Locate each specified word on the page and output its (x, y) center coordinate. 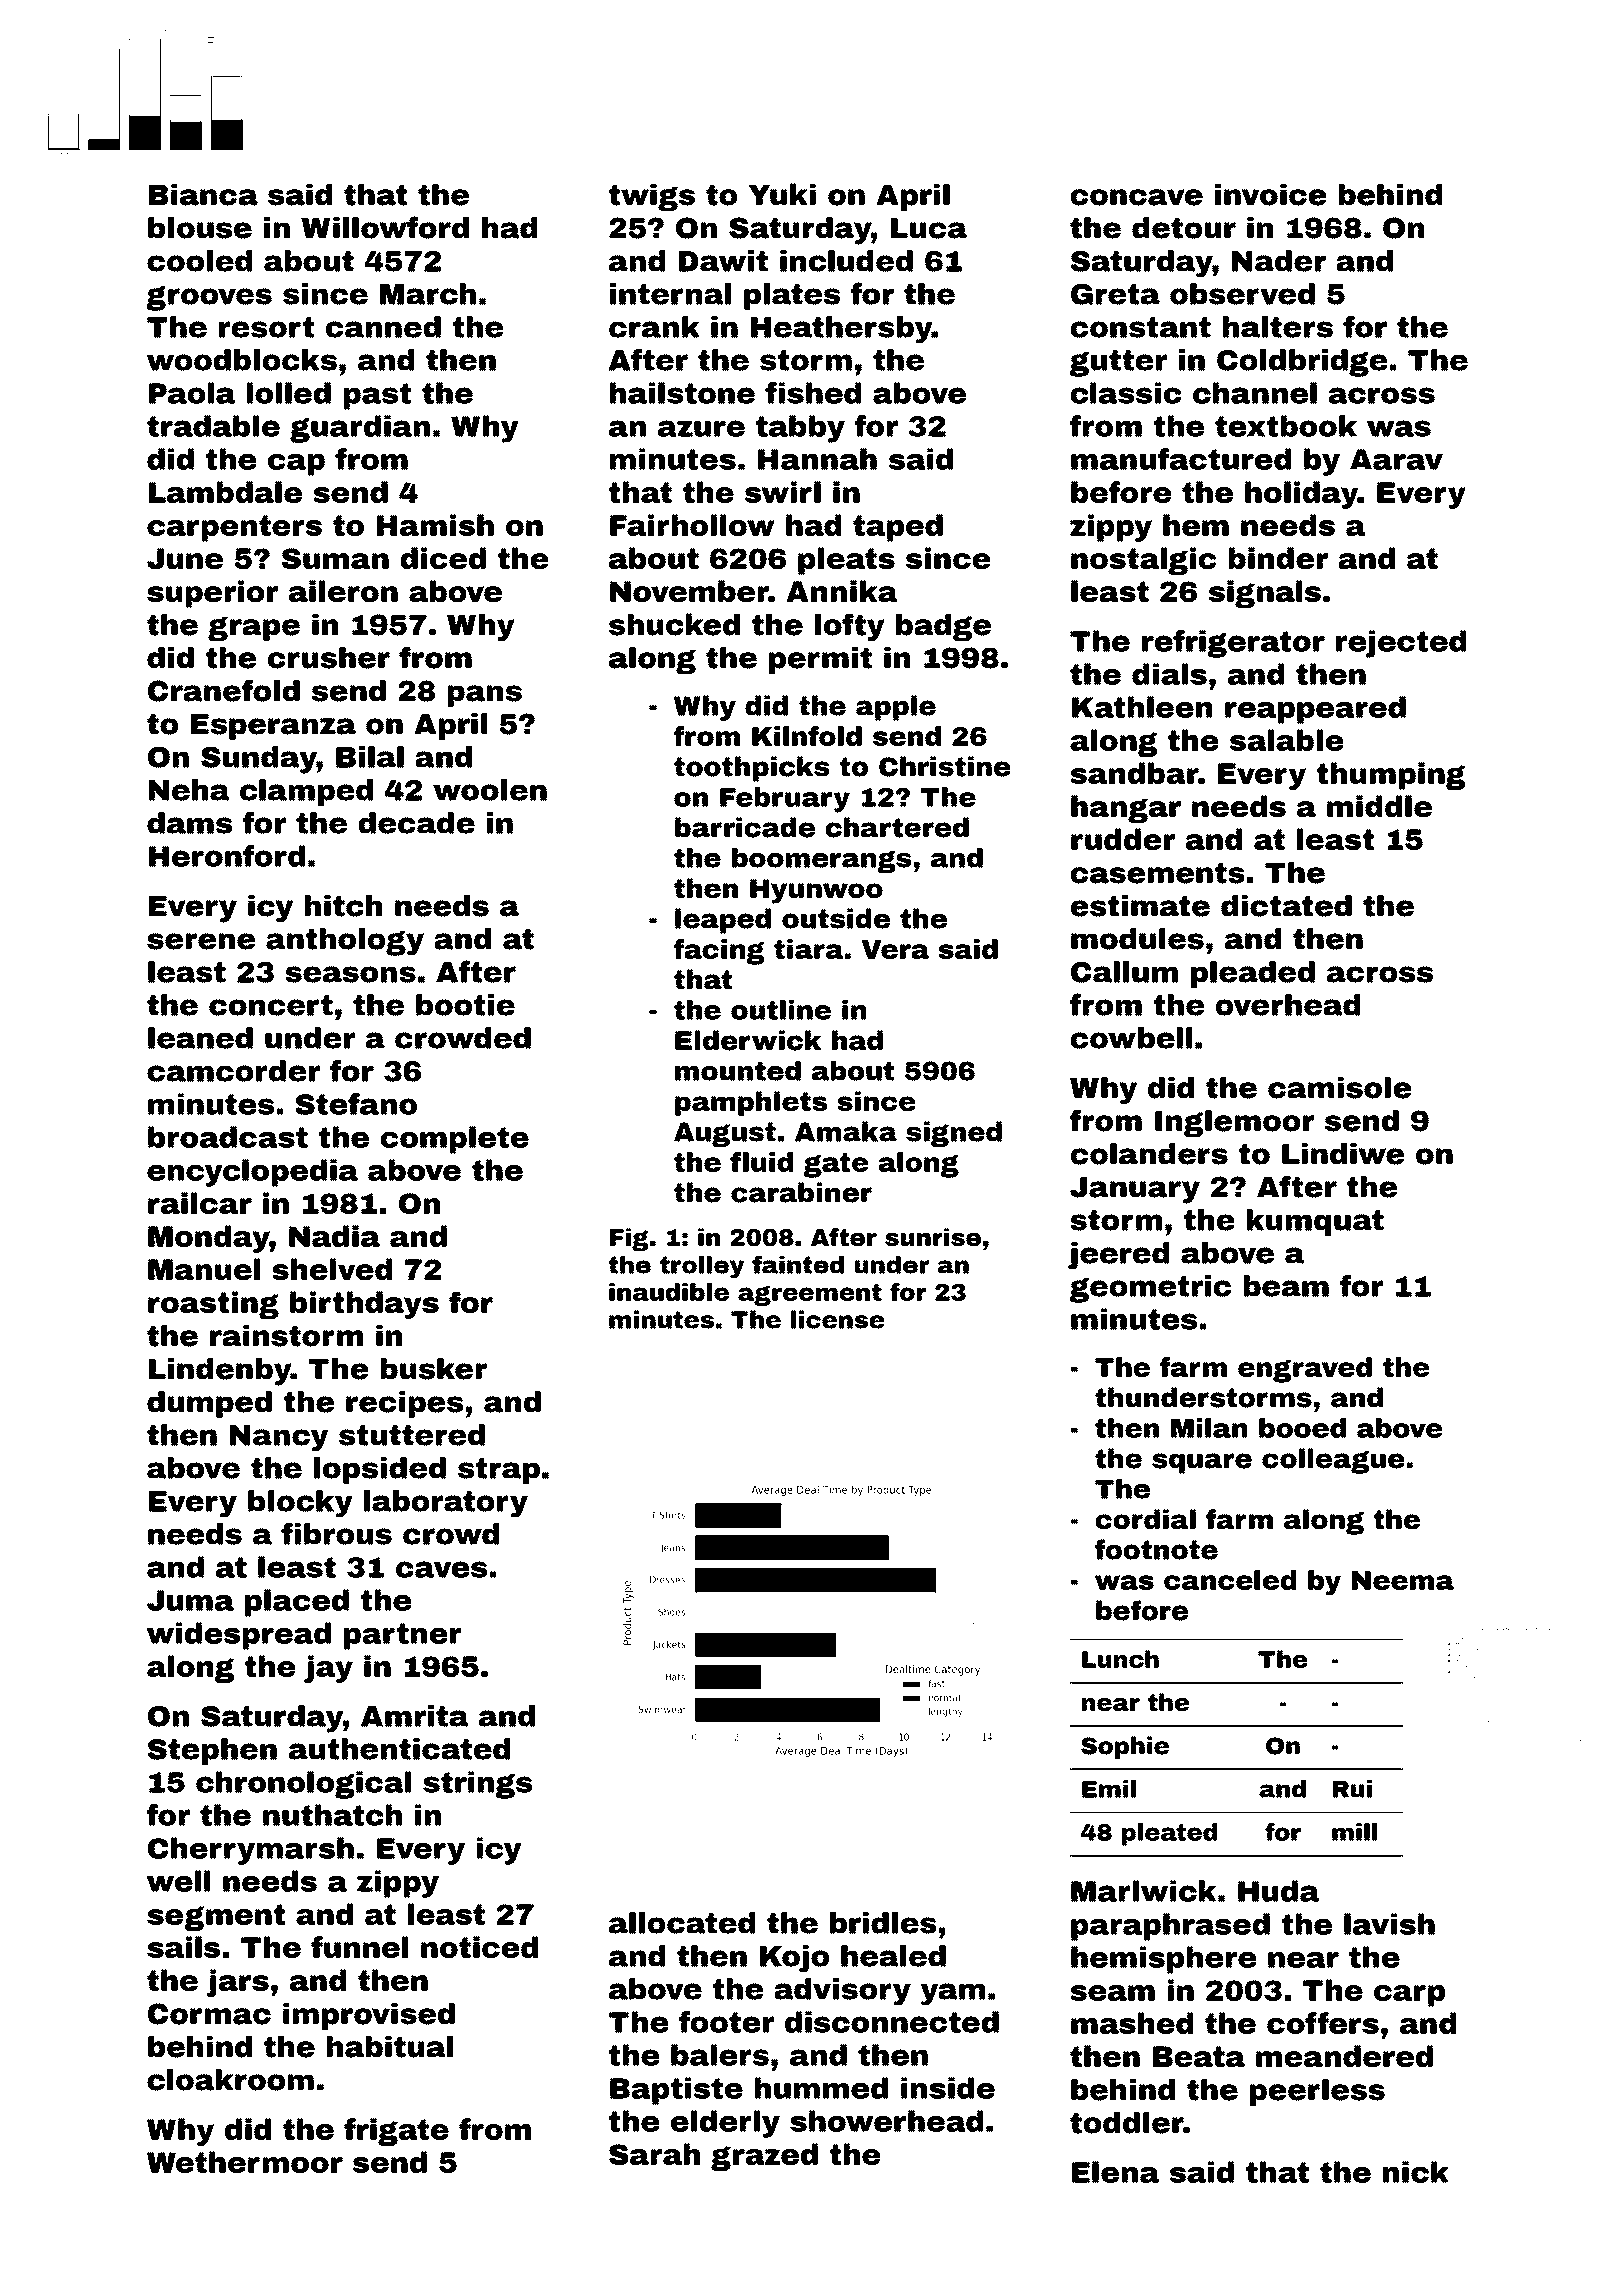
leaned (200, 1038)
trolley (702, 1267)
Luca (929, 228)
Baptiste (676, 2091)
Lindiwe (1343, 1154)
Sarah (654, 2154)
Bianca (203, 195)
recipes (404, 1404)
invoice (1270, 195)
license (837, 1319)
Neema (1403, 1580)
